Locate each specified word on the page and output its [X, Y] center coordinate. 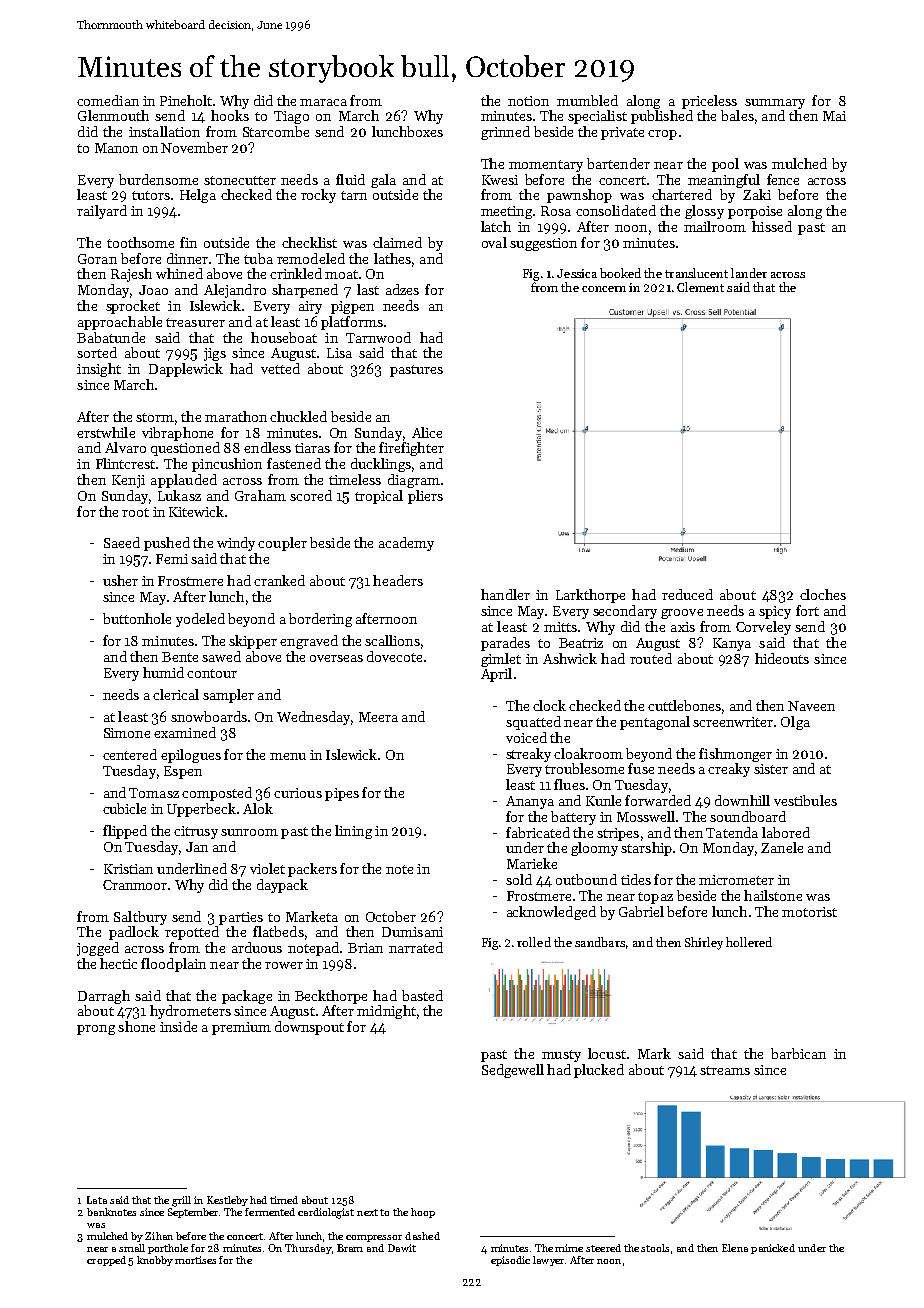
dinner [187, 258]
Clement [700, 287]
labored [786, 832]
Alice [427, 432]
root [135, 512]
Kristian [128, 869]
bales [737, 115]
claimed [397, 242]
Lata [97, 1200]
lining [353, 832]
